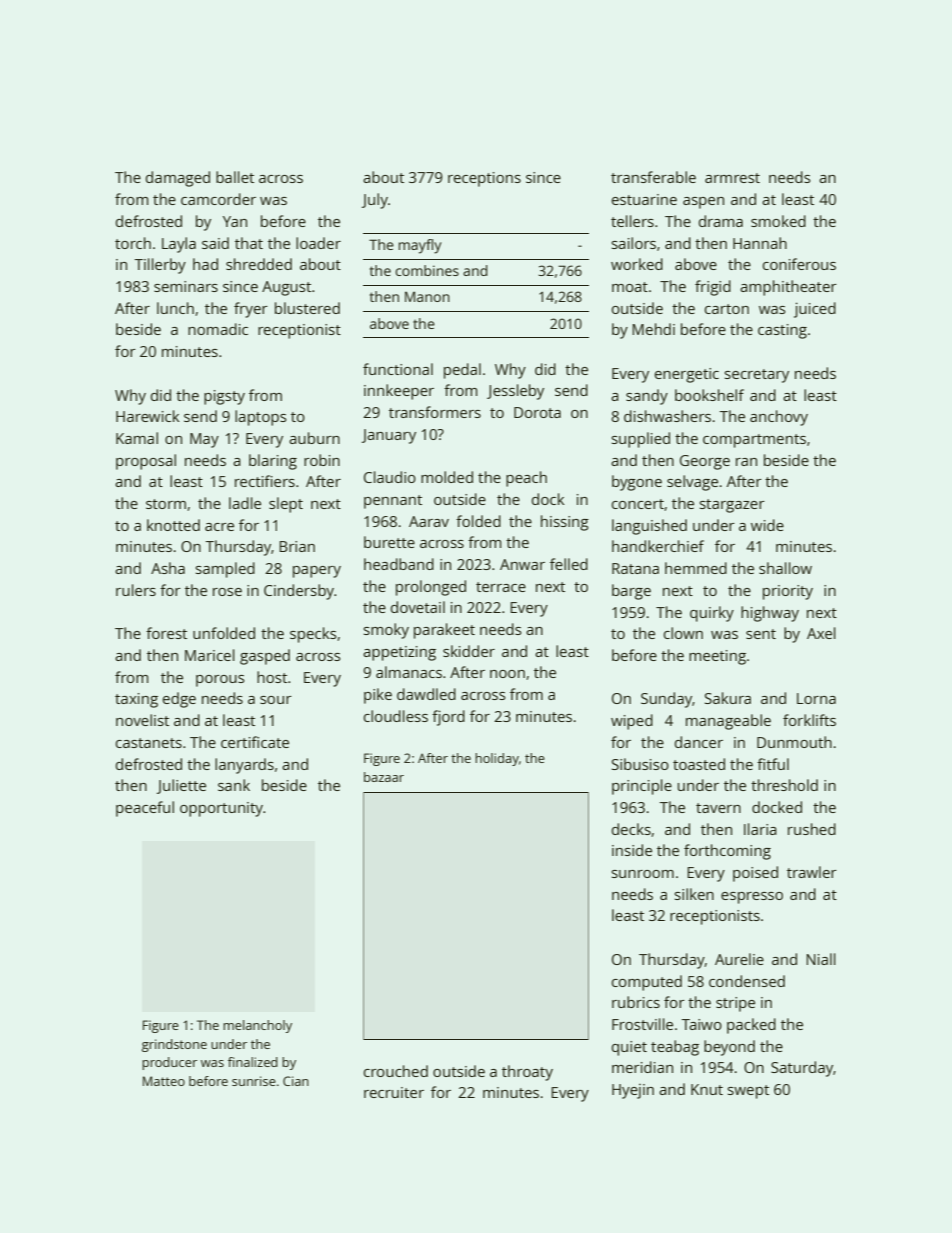 The width and height of the document is (952, 1233). Describe the element at coordinates (779, 418) in the document. I see `anchovy` at that location.
